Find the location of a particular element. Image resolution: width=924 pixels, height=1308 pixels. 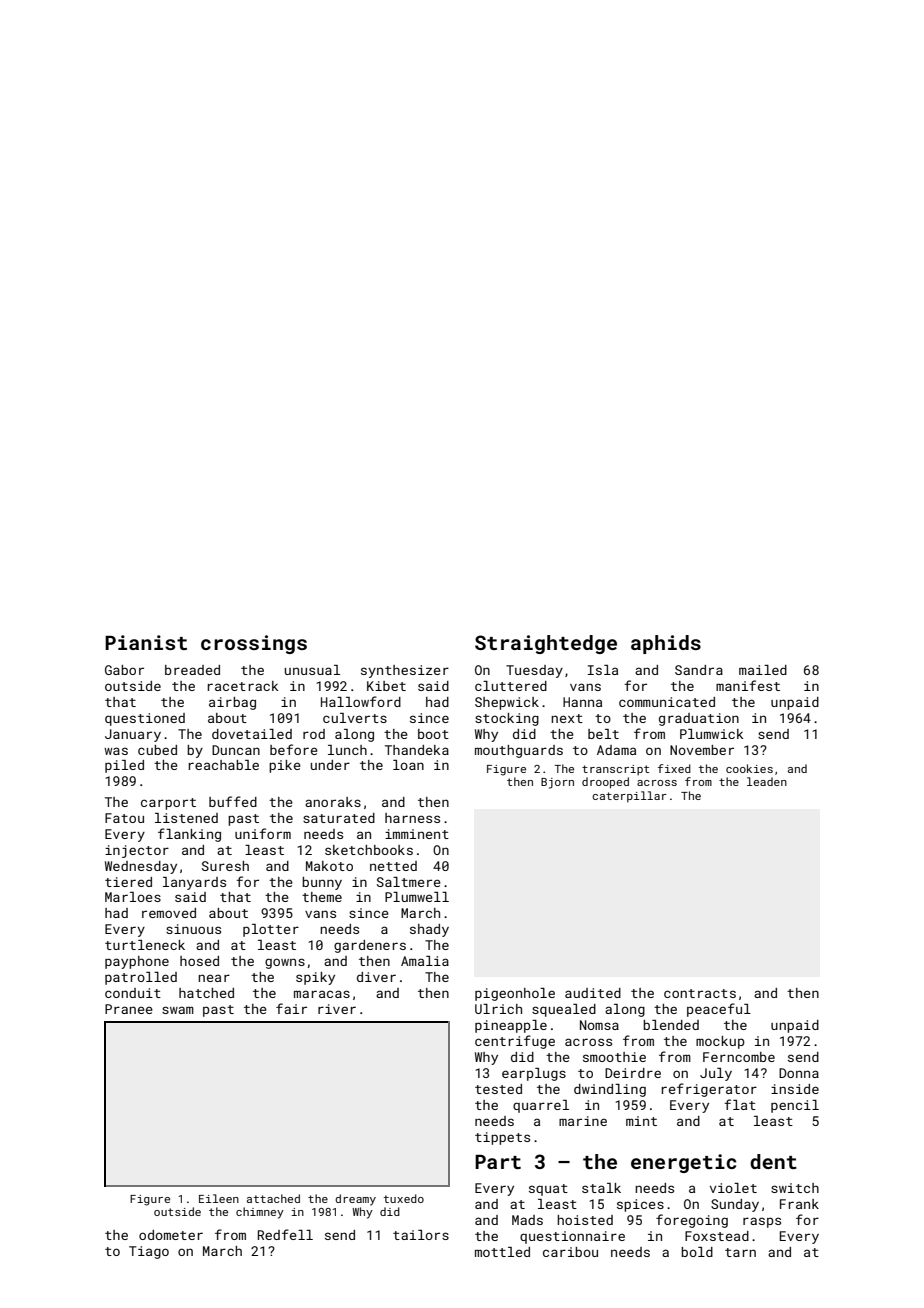

loan is located at coordinates (408, 765).
